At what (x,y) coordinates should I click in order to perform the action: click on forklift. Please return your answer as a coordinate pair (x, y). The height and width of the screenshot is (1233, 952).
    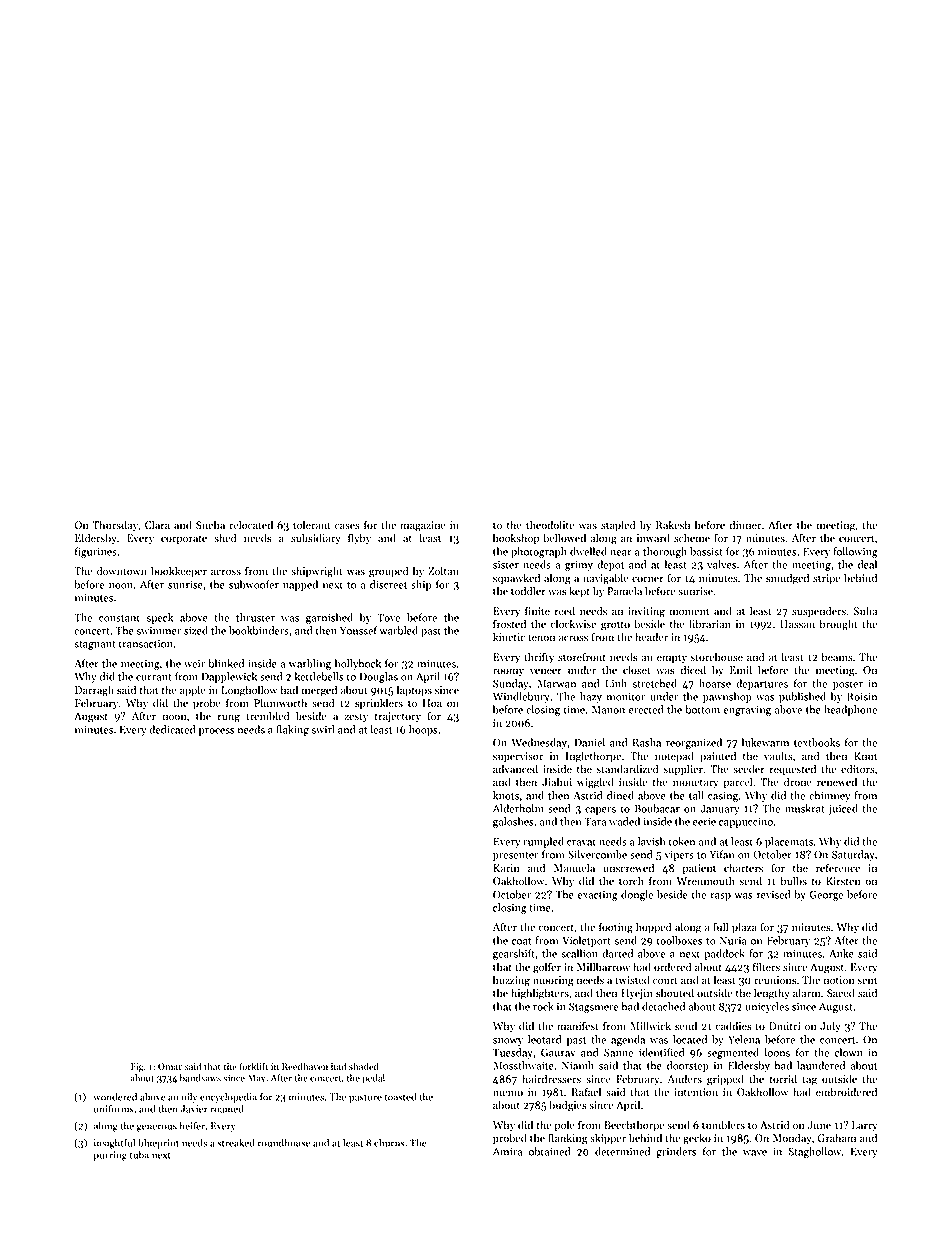
    Looking at the image, I should click on (253, 1066).
